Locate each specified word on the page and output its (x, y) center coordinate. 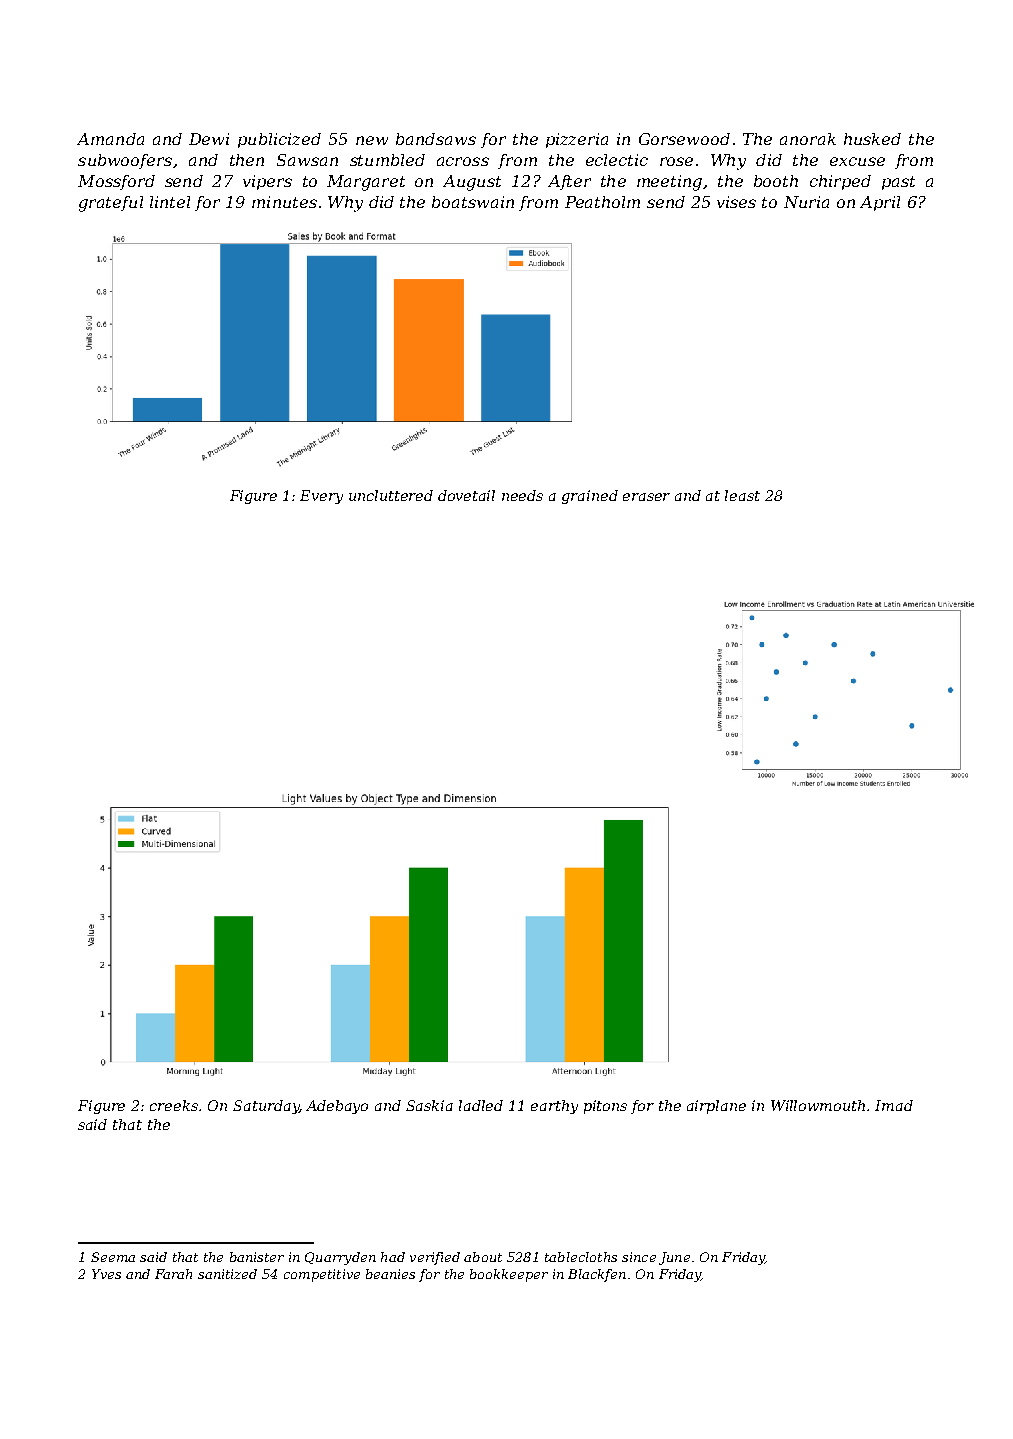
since (639, 1257)
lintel (170, 202)
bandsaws (436, 139)
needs (522, 495)
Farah (173, 1274)
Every (321, 497)
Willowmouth (818, 1105)
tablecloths (581, 1257)
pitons (605, 1107)
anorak (808, 139)
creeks (174, 1105)
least (742, 495)
